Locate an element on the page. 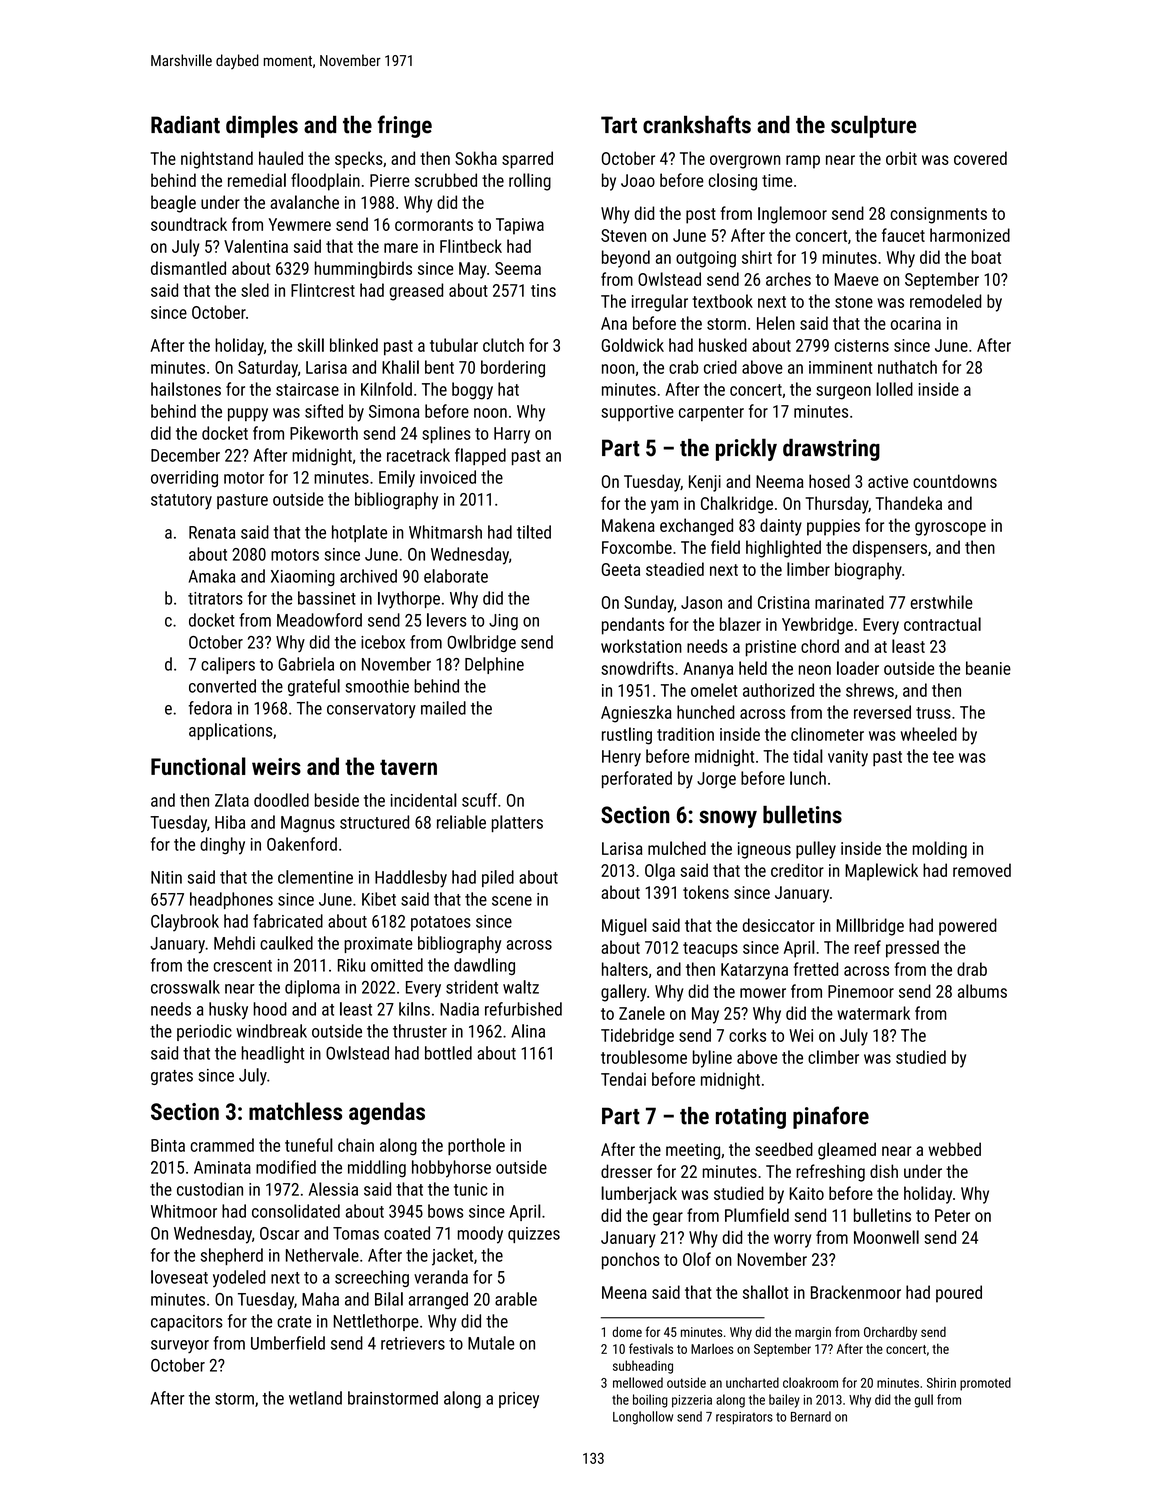  overgrown is located at coordinates (745, 162).
